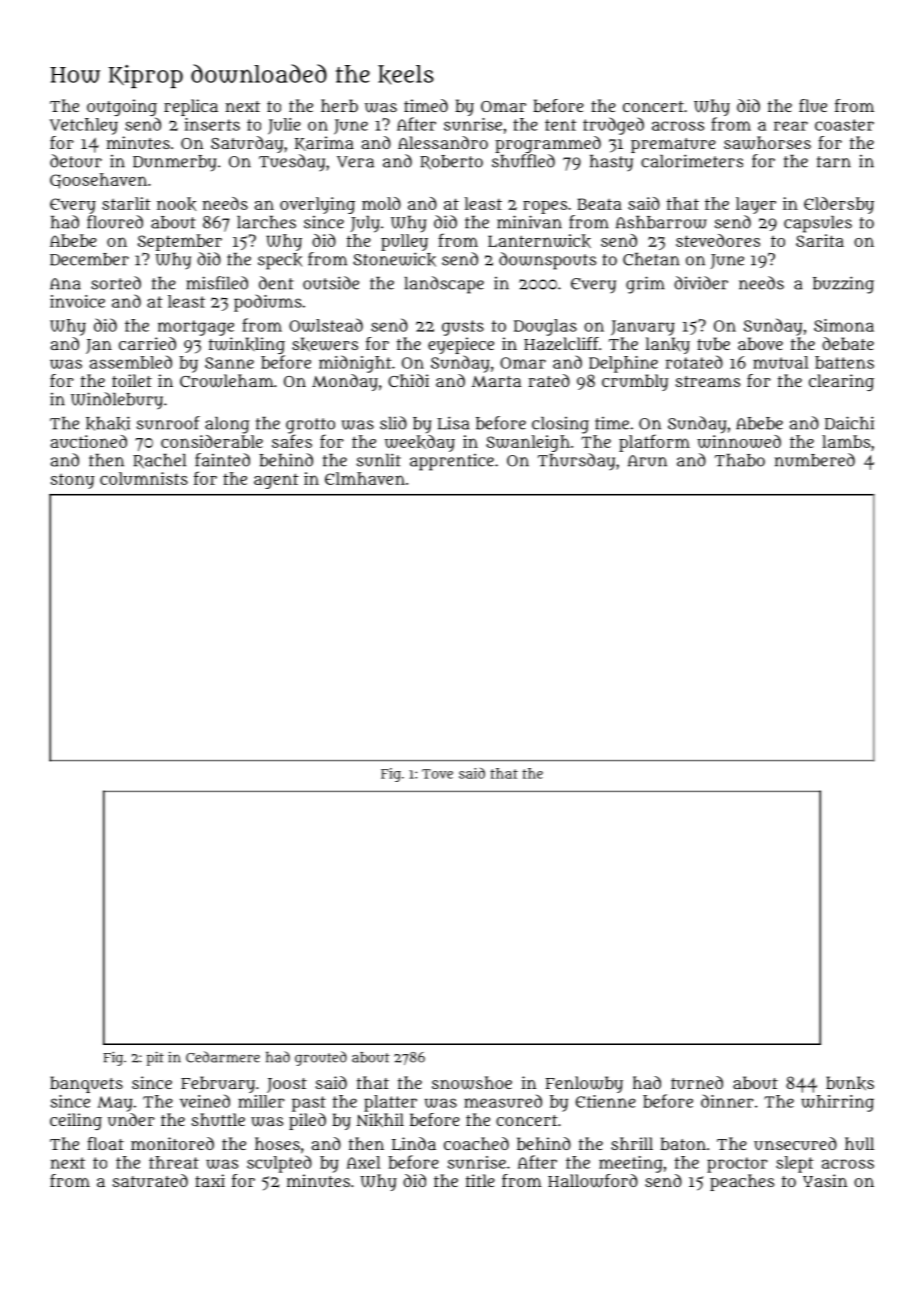 This screenshot has width=924, height=1308. What do you see at coordinates (593, 1181) in the screenshot?
I see `Hallowford` at bounding box center [593, 1181].
